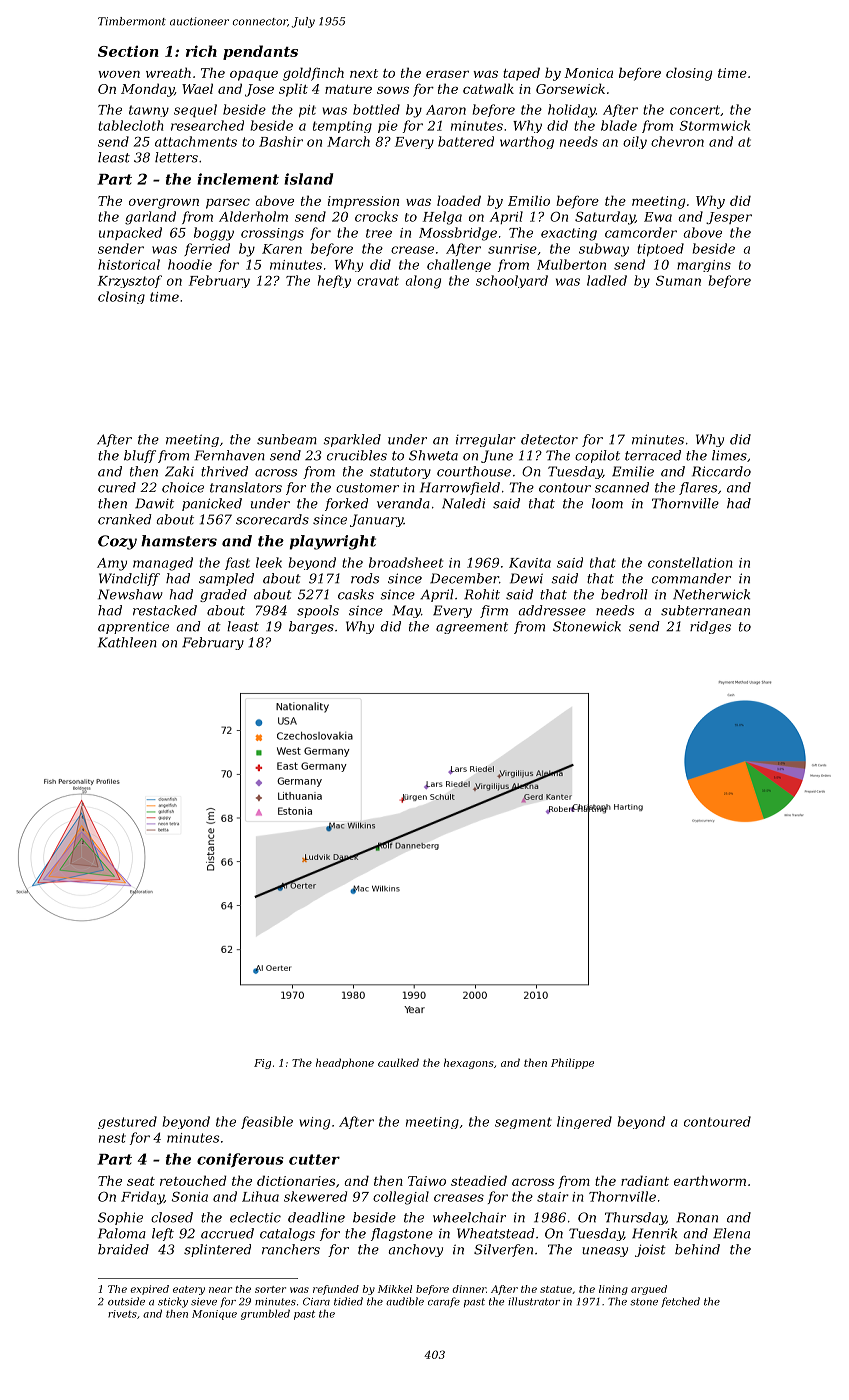 This screenshot has height=1400, width=849. What do you see at coordinates (260, 52) in the screenshot?
I see `pendants` at bounding box center [260, 52].
